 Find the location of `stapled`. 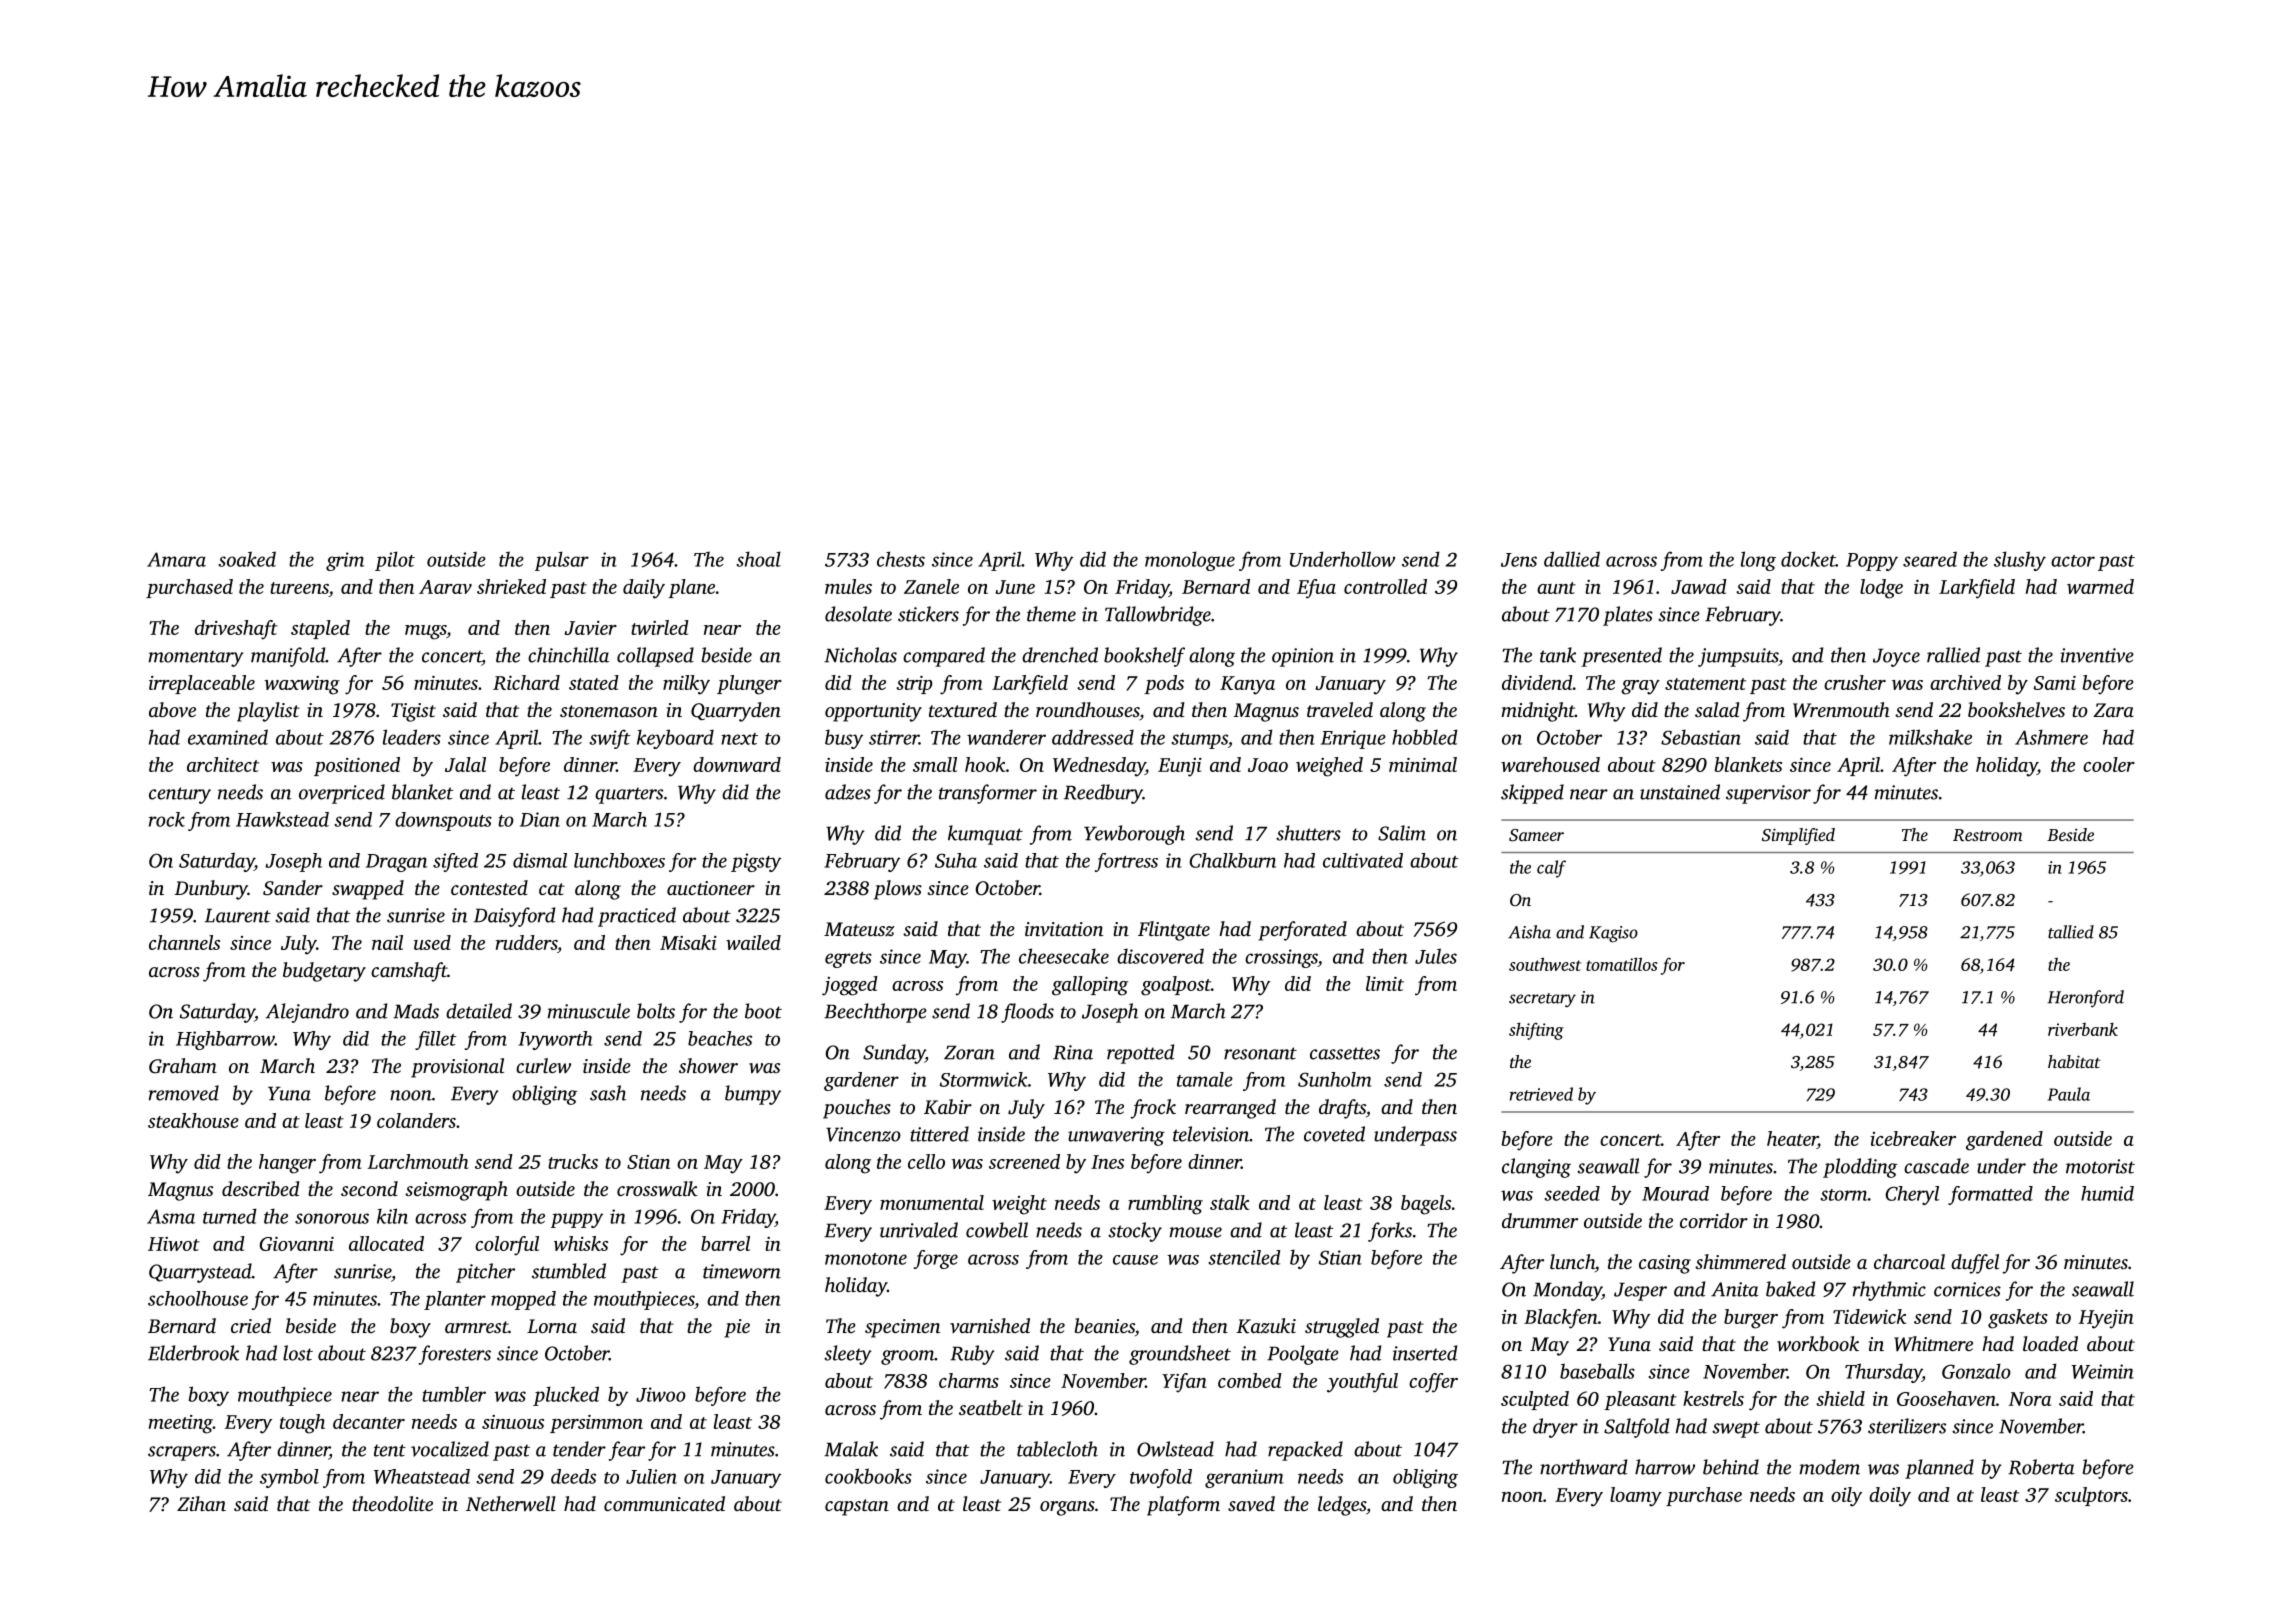

stapled is located at coordinates (320, 629).
